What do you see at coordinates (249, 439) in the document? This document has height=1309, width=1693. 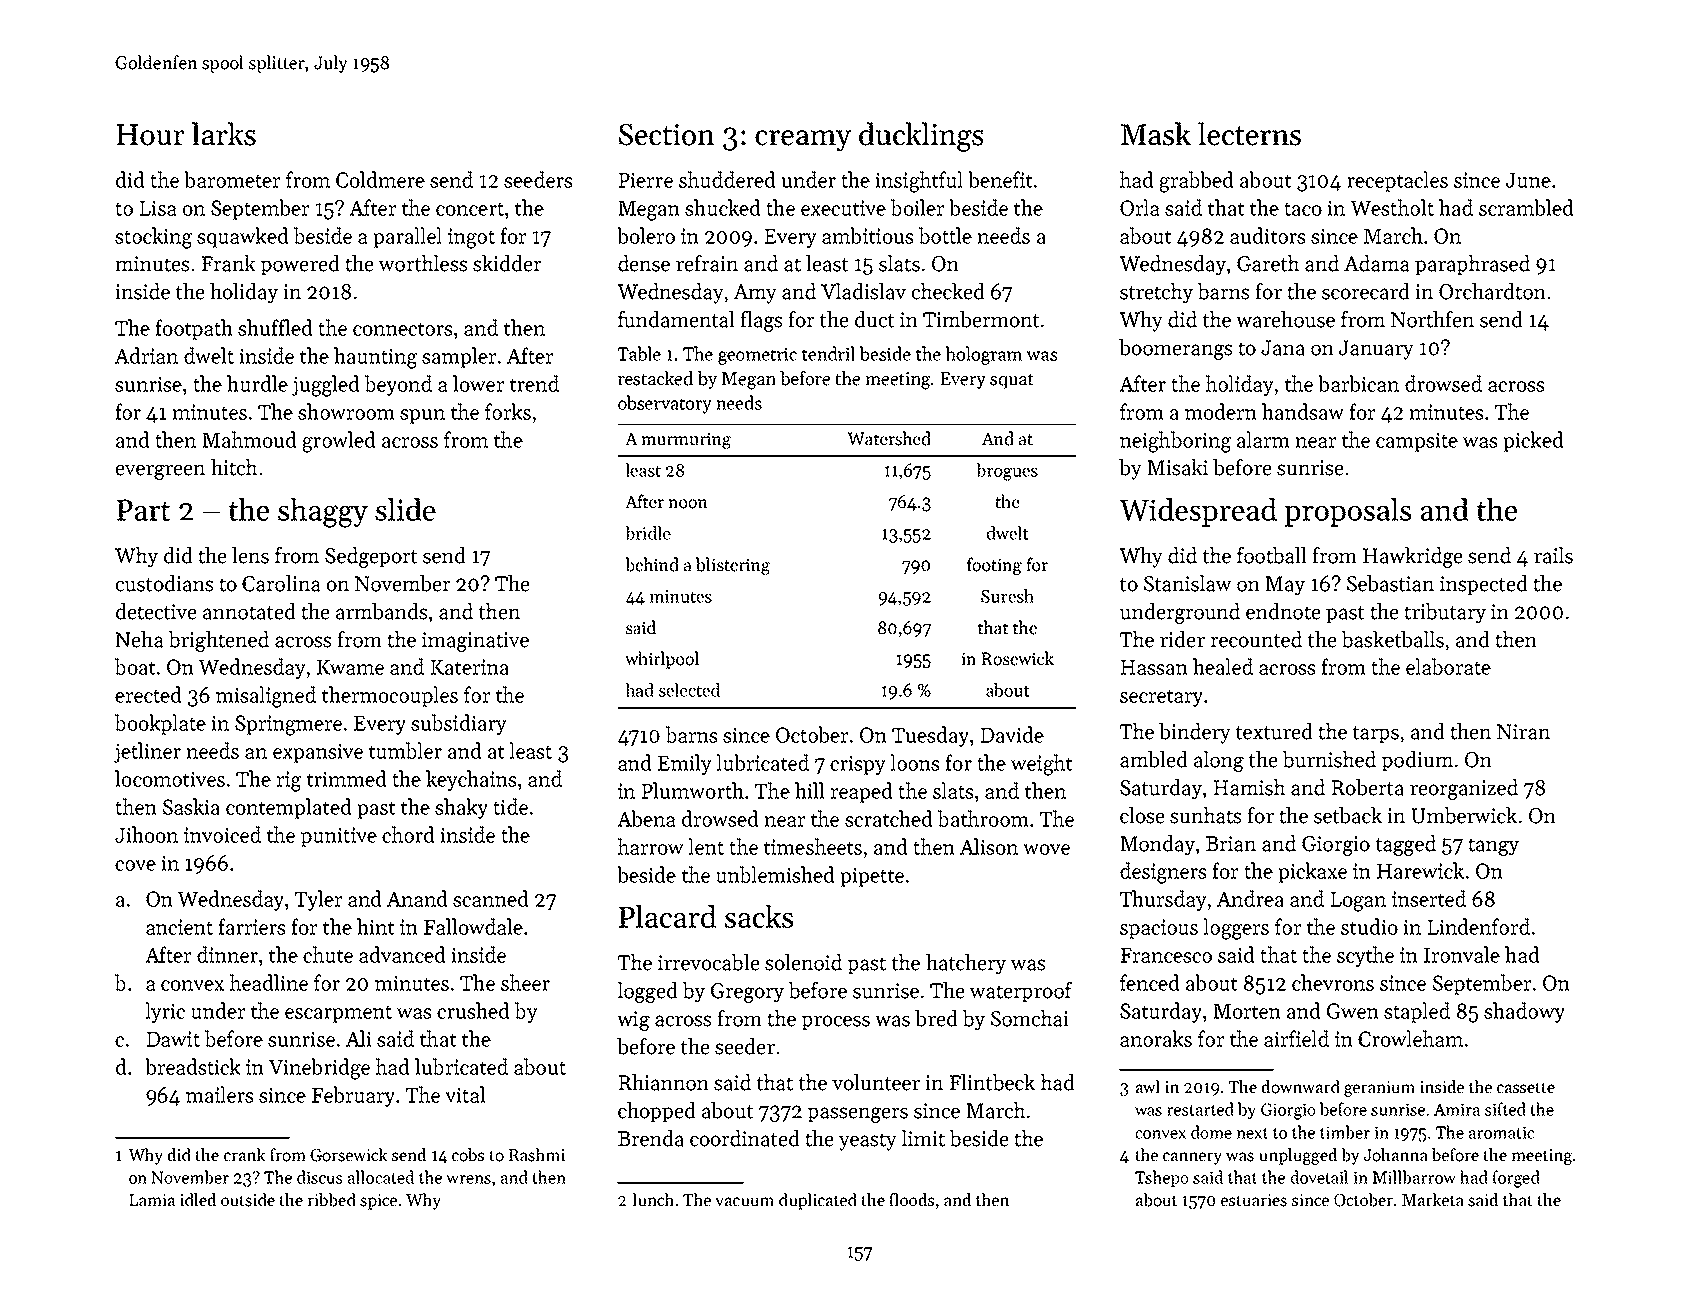 I see `Mahmoud` at bounding box center [249, 439].
